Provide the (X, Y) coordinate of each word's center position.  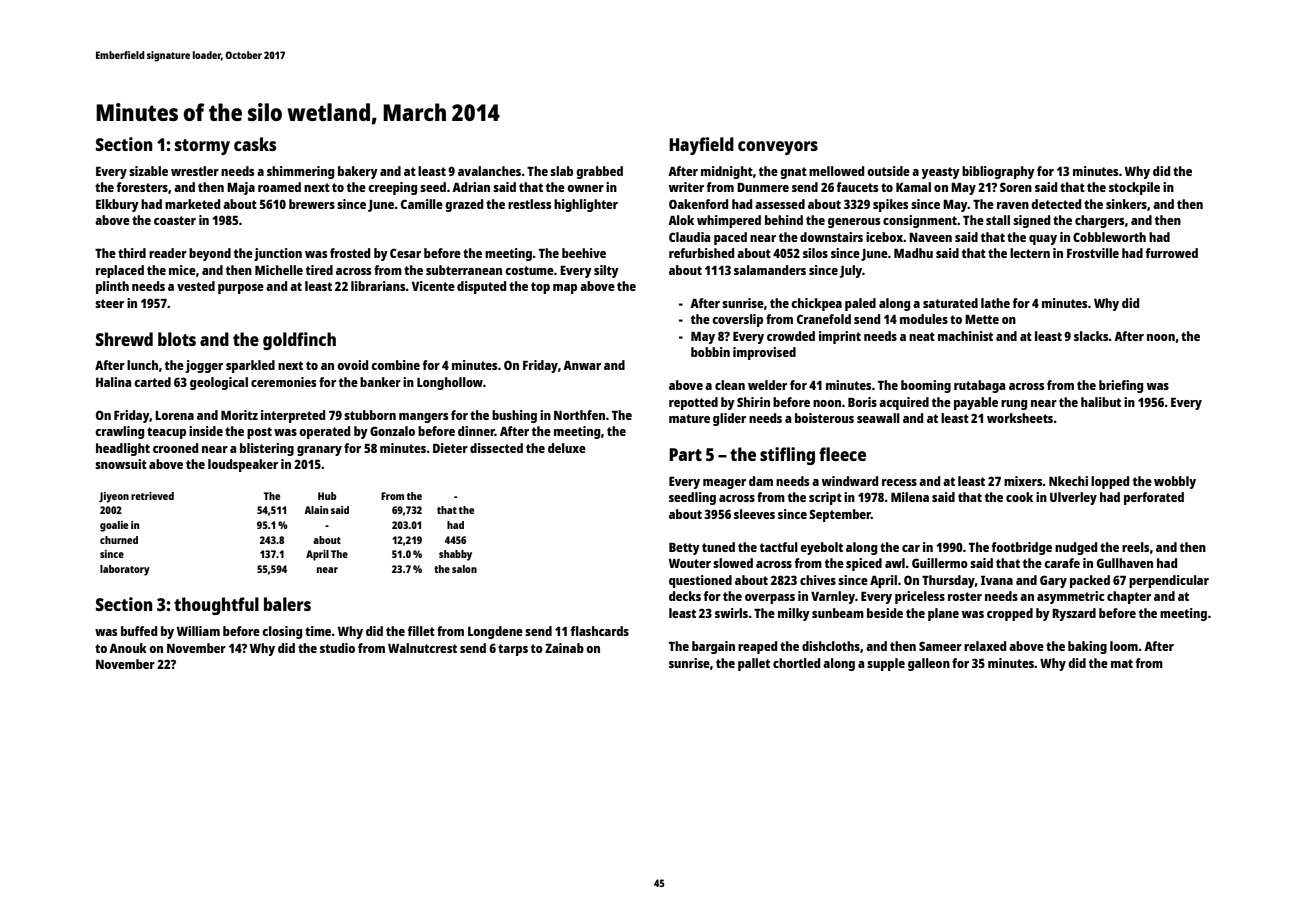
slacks (1091, 336)
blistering (267, 449)
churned (119, 540)
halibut (1101, 402)
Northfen (579, 415)
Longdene (495, 632)
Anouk (128, 648)
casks (255, 144)
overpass (770, 599)
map (565, 289)
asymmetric (1070, 597)
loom (1124, 646)
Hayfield (701, 146)
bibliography (998, 172)
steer (109, 303)
